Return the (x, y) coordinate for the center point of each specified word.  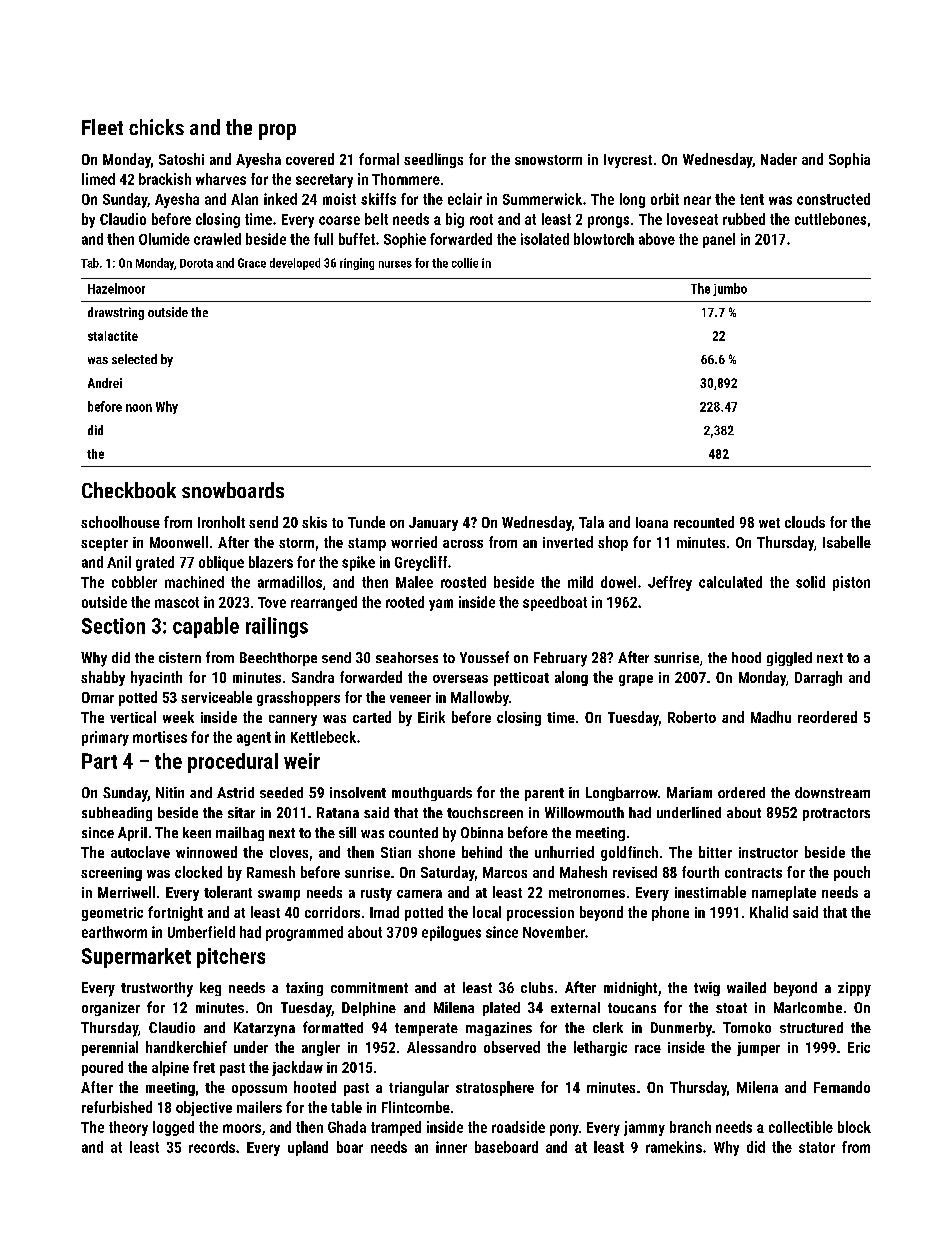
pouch (852, 873)
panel (719, 240)
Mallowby (480, 698)
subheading (117, 814)
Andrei (105, 383)
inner (451, 1147)
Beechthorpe (278, 659)
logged (173, 1128)
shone (436, 852)
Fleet (102, 127)
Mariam (689, 792)
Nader (779, 159)
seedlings (433, 160)
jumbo (730, 289)
